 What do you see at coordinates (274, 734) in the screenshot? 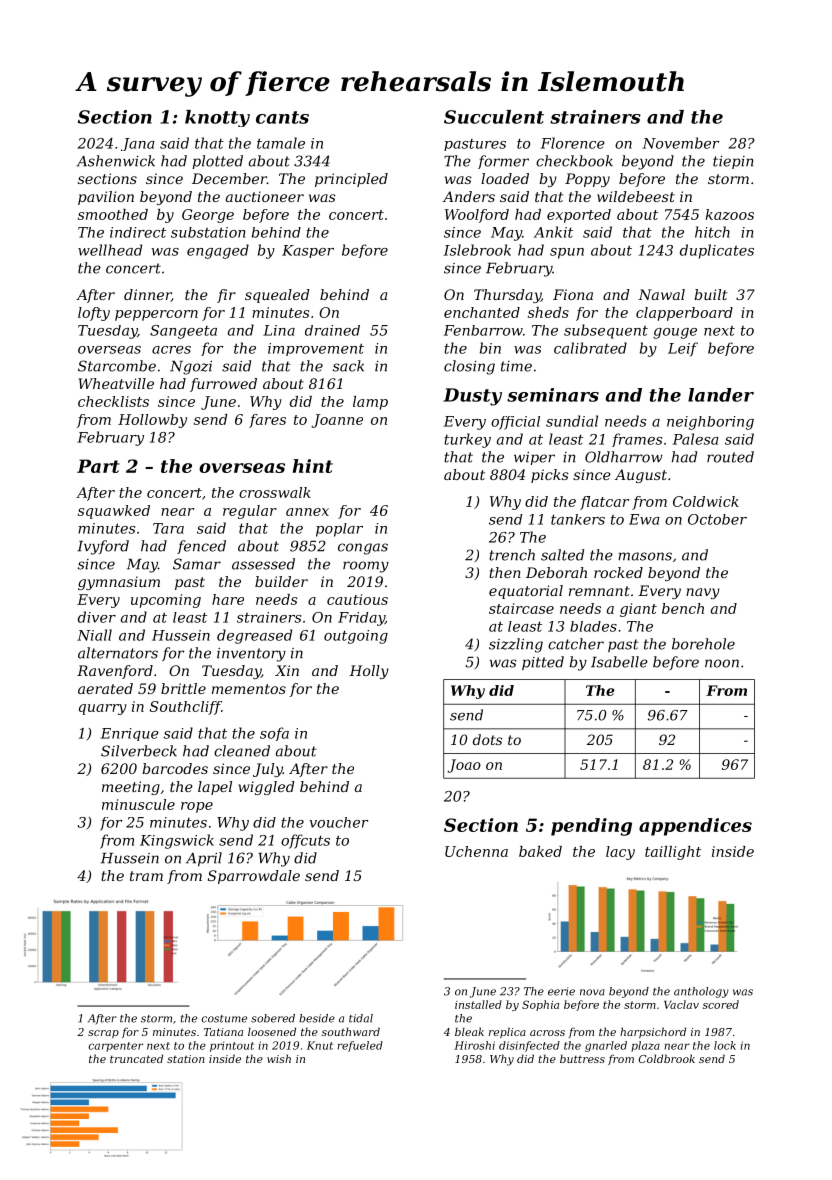
I see `sofa` at bounding box center [274, 734].
